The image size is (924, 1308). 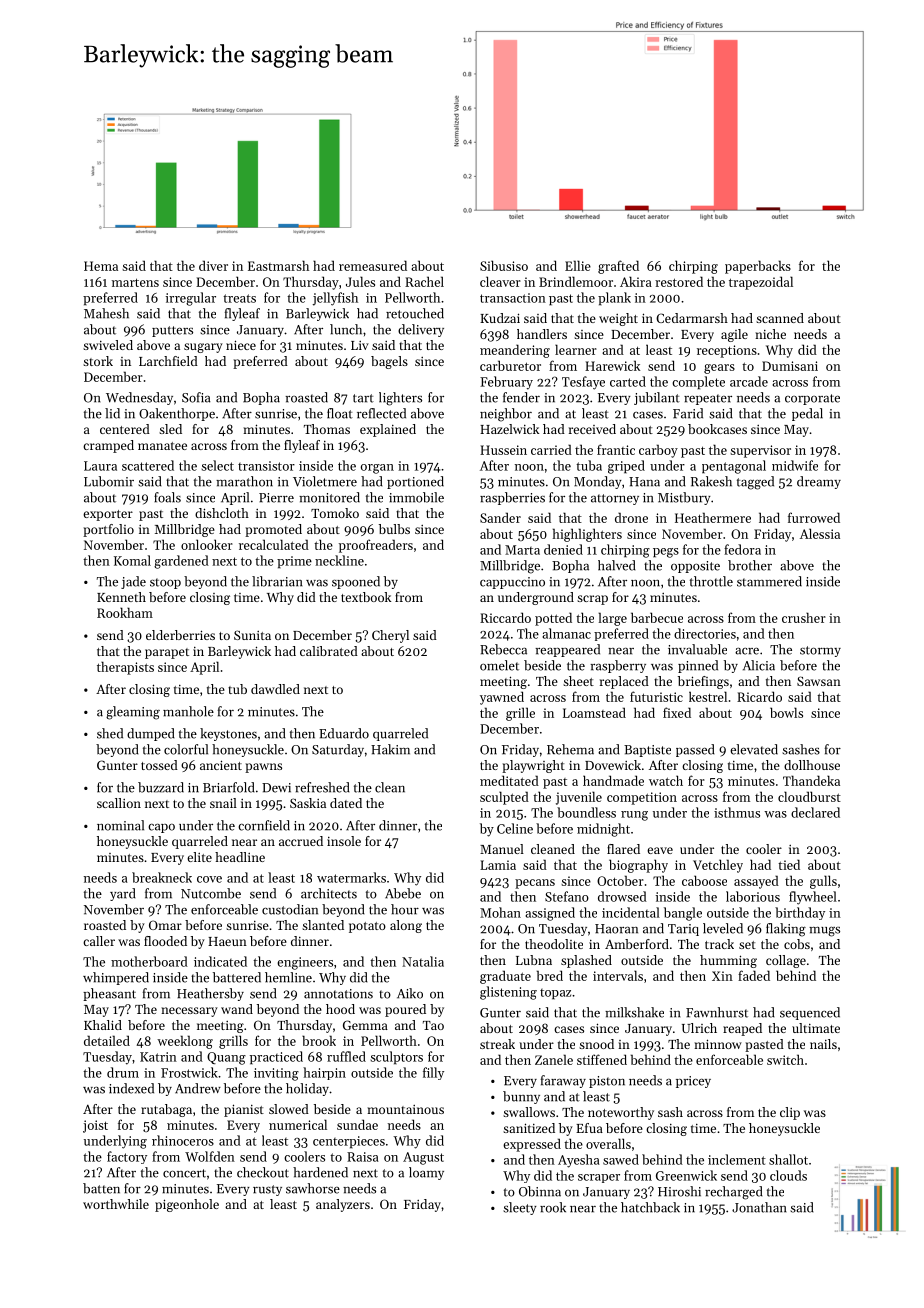 What do you see at coordinates (344, 841) in the screenshot?
I see `insole` at bounding box center [344, 841].
